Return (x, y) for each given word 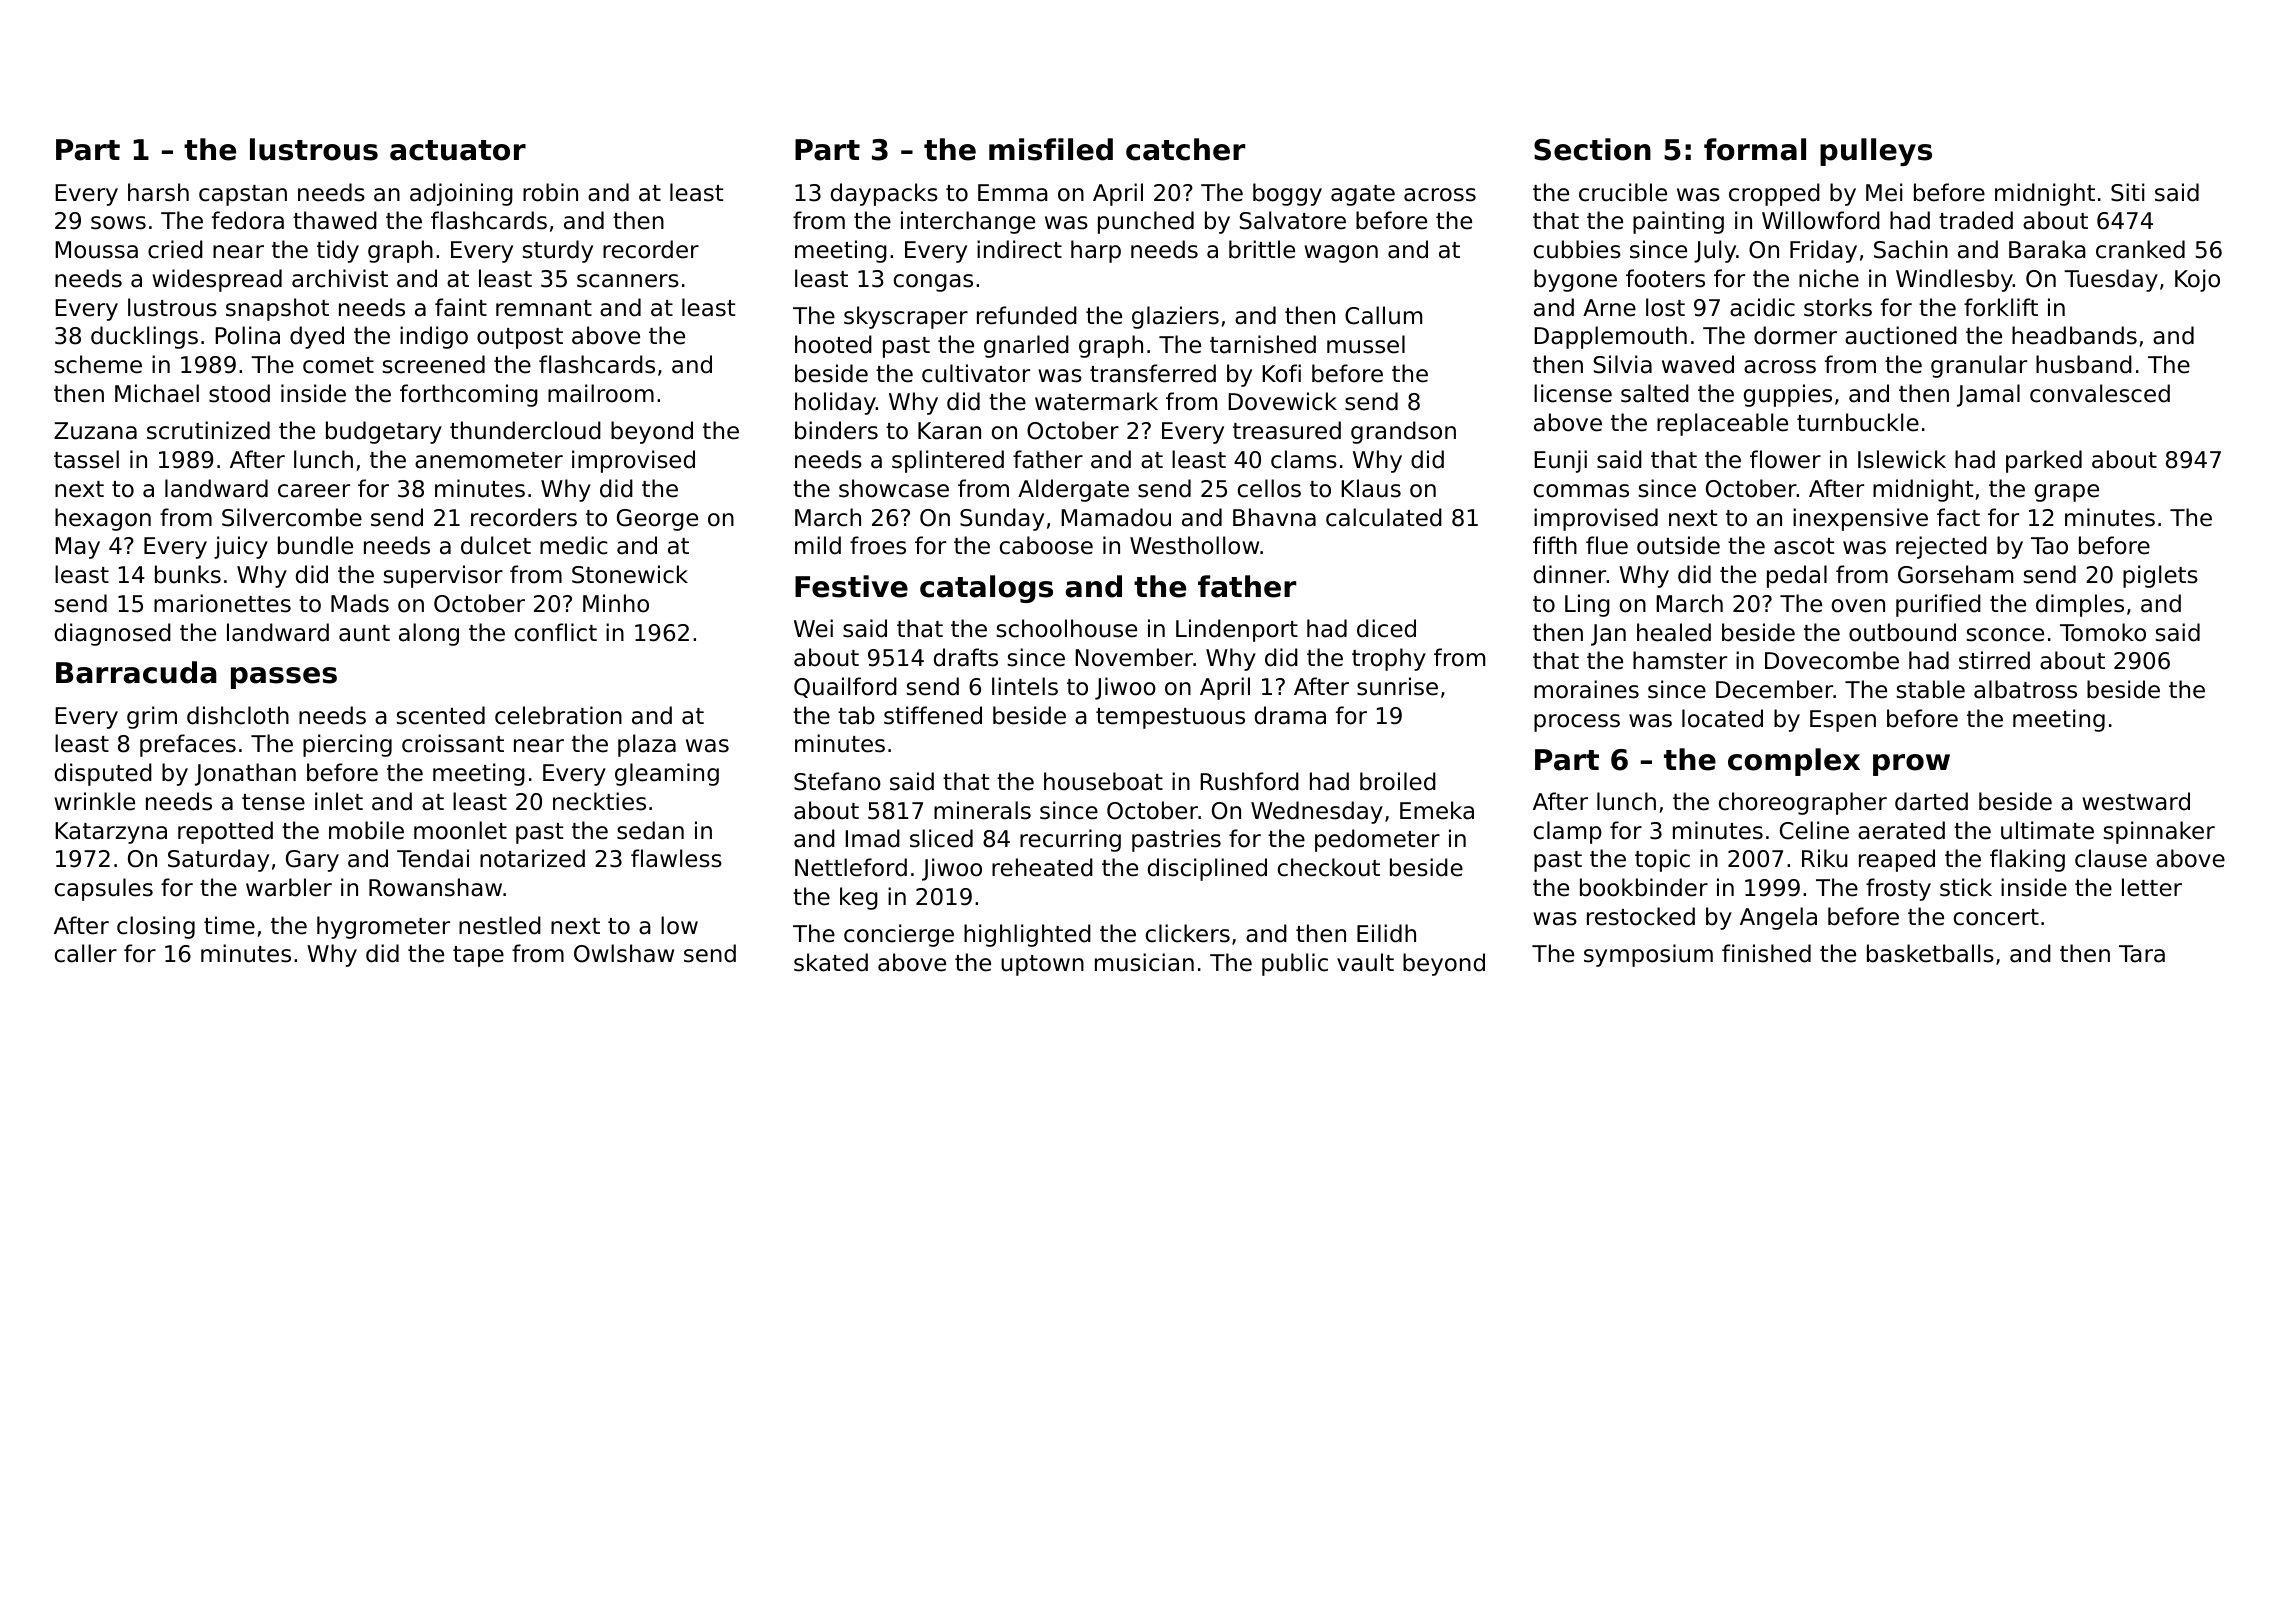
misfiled (1051, 149)
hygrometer (383, 927)
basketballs (1930, 953)
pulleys (1876, 152)
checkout (1329, 867)
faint (461, 307)
